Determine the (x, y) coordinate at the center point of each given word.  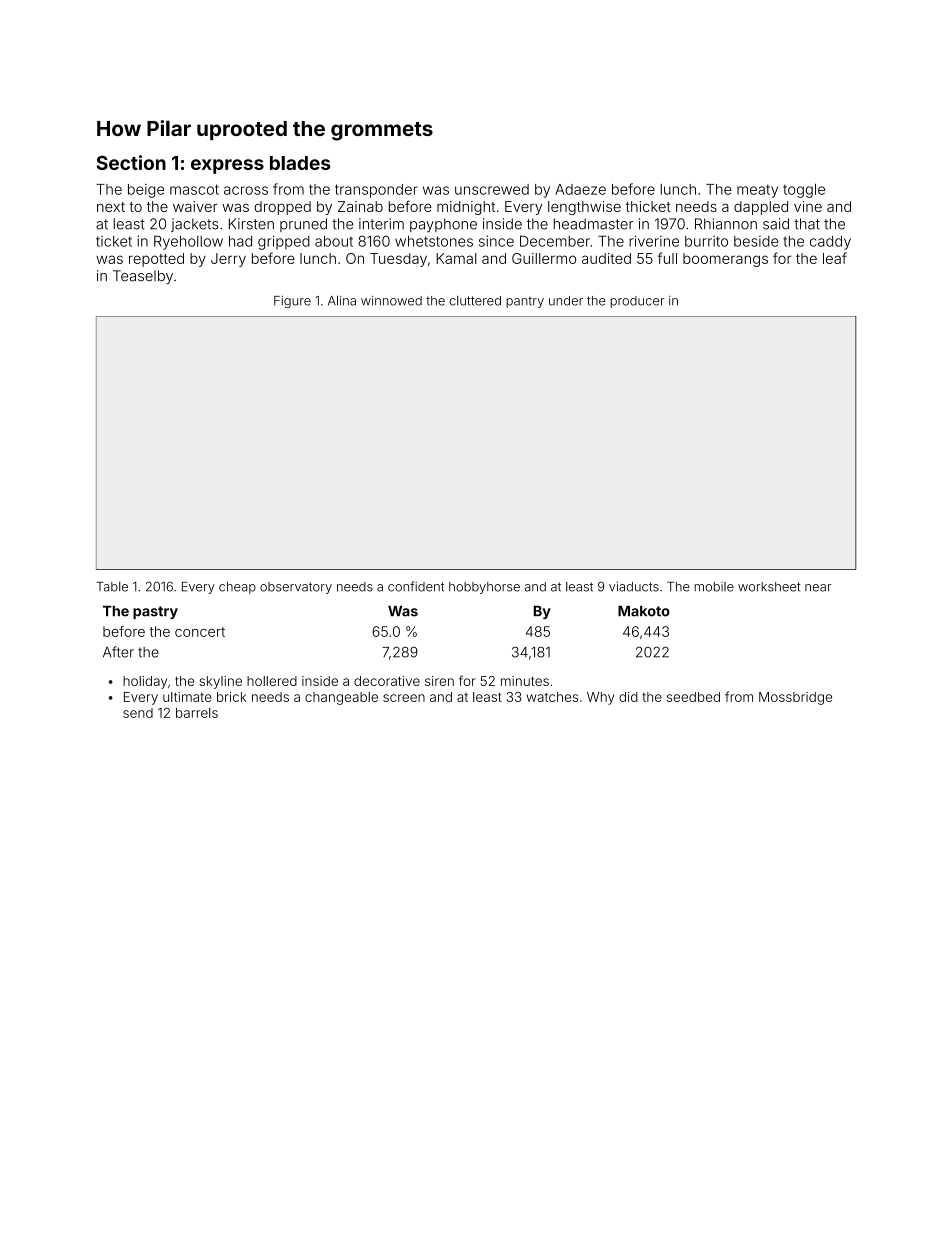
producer (637, 302)
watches (552, 697)
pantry (525, 302)
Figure (292, 302)
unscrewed (492, 189)
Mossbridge (795, 698)
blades (300, 163)
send (138, 713)
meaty (757, 191)
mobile (714, 587)
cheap (237, 588)
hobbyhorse (484, 588)
